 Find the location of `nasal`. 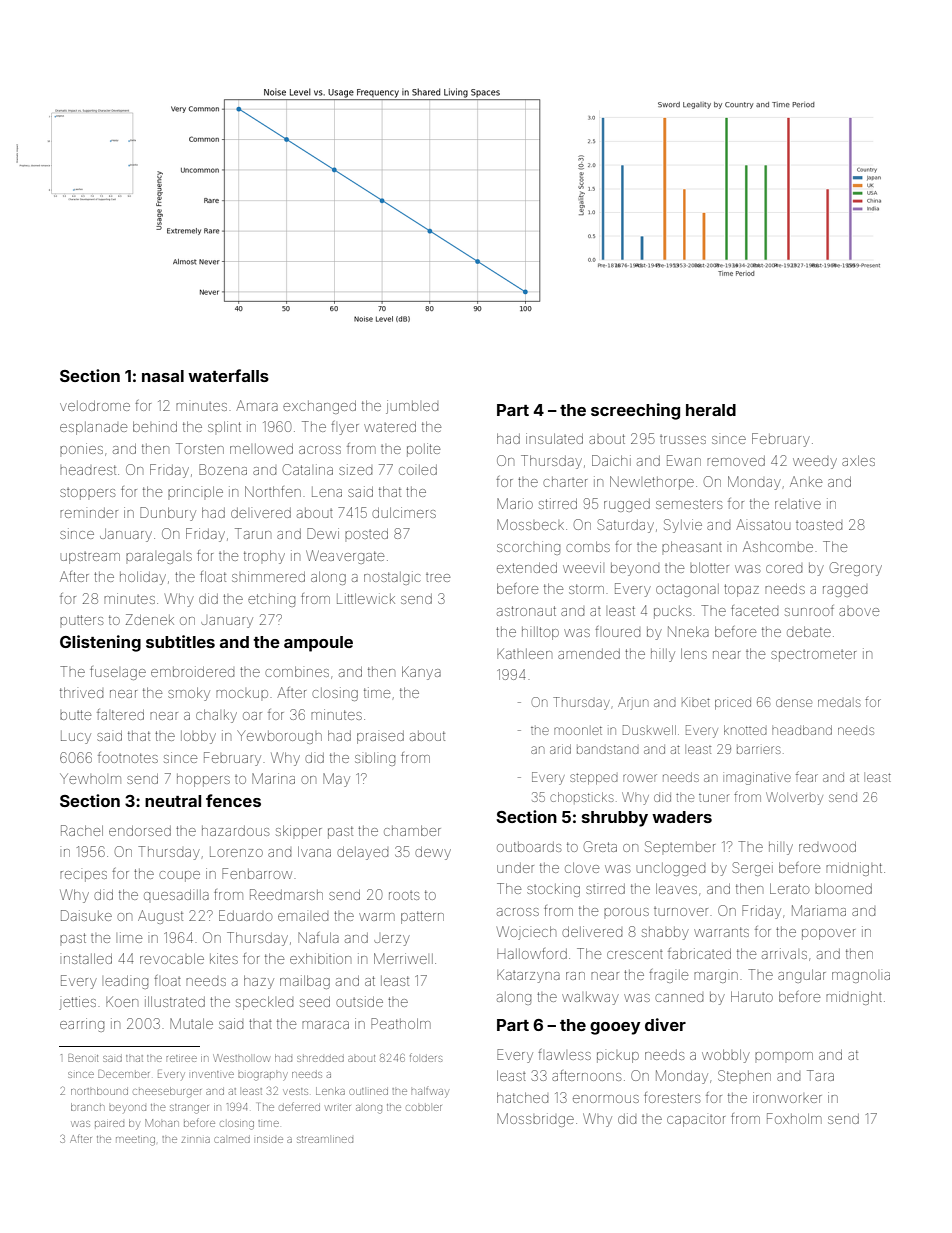

nasal is located at coordinates (163, 376).
